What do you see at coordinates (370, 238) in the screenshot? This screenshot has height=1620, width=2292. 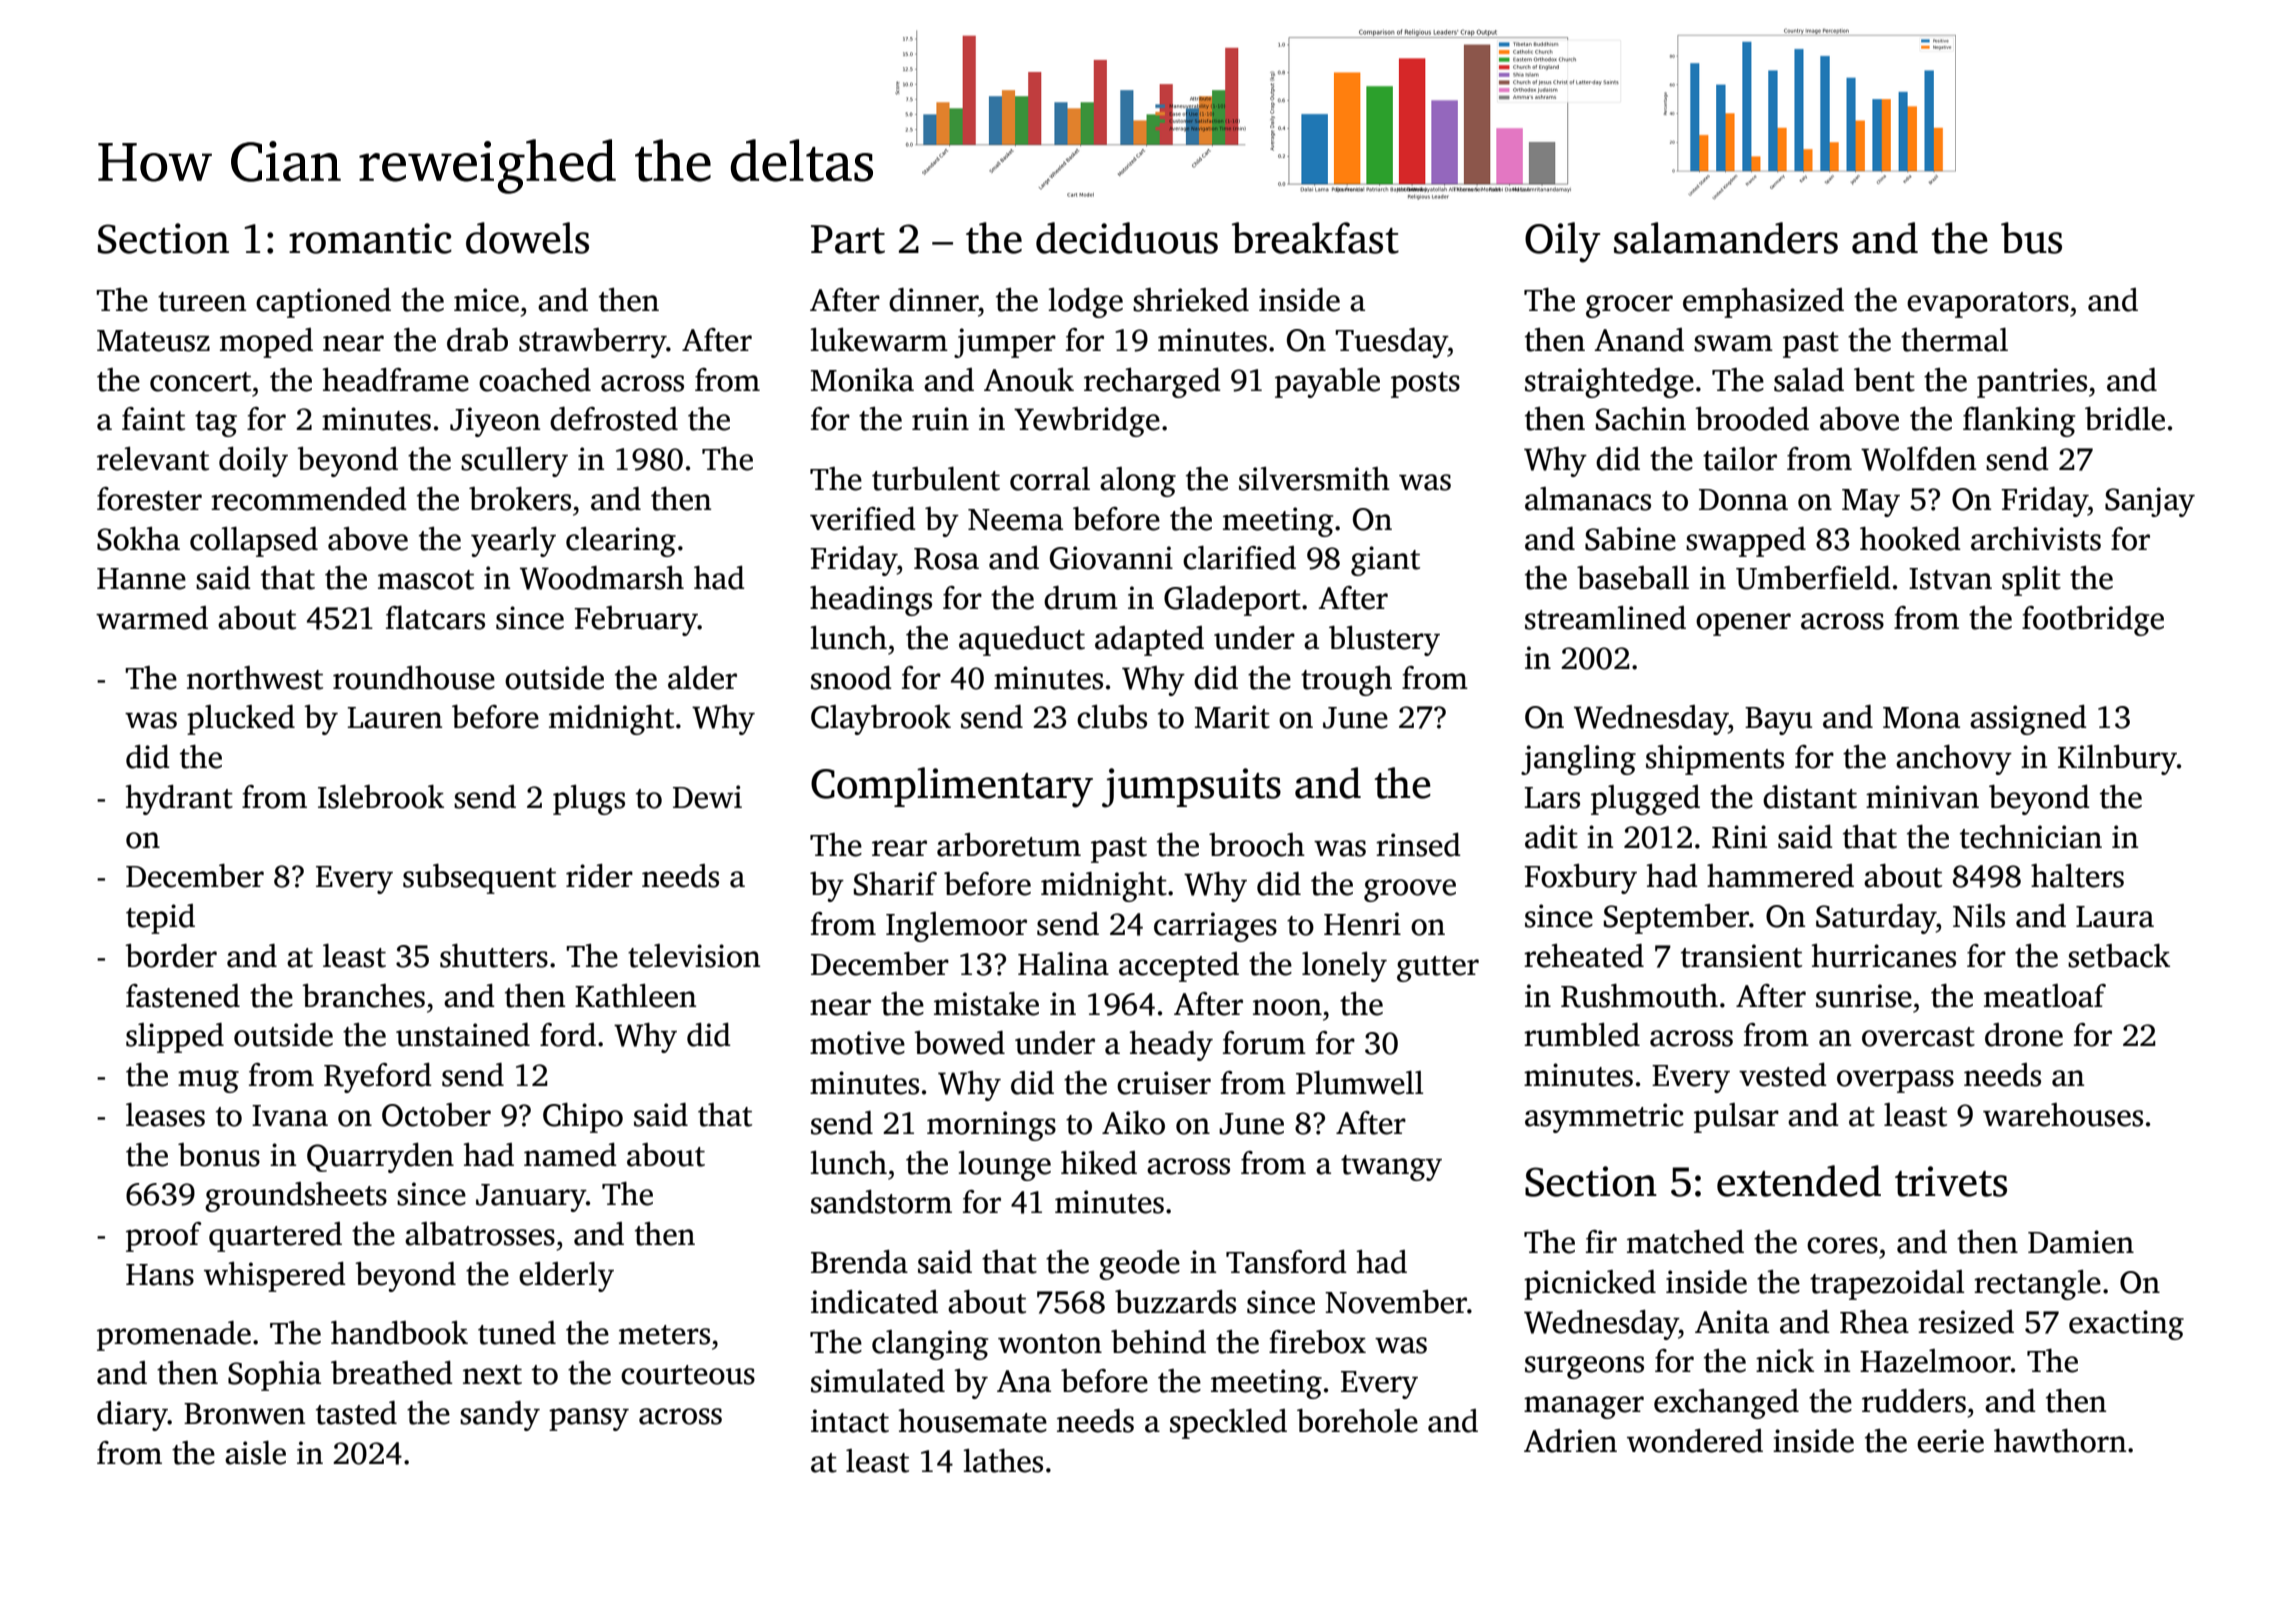 I see `romantic` at bounding box center [370, 238].
